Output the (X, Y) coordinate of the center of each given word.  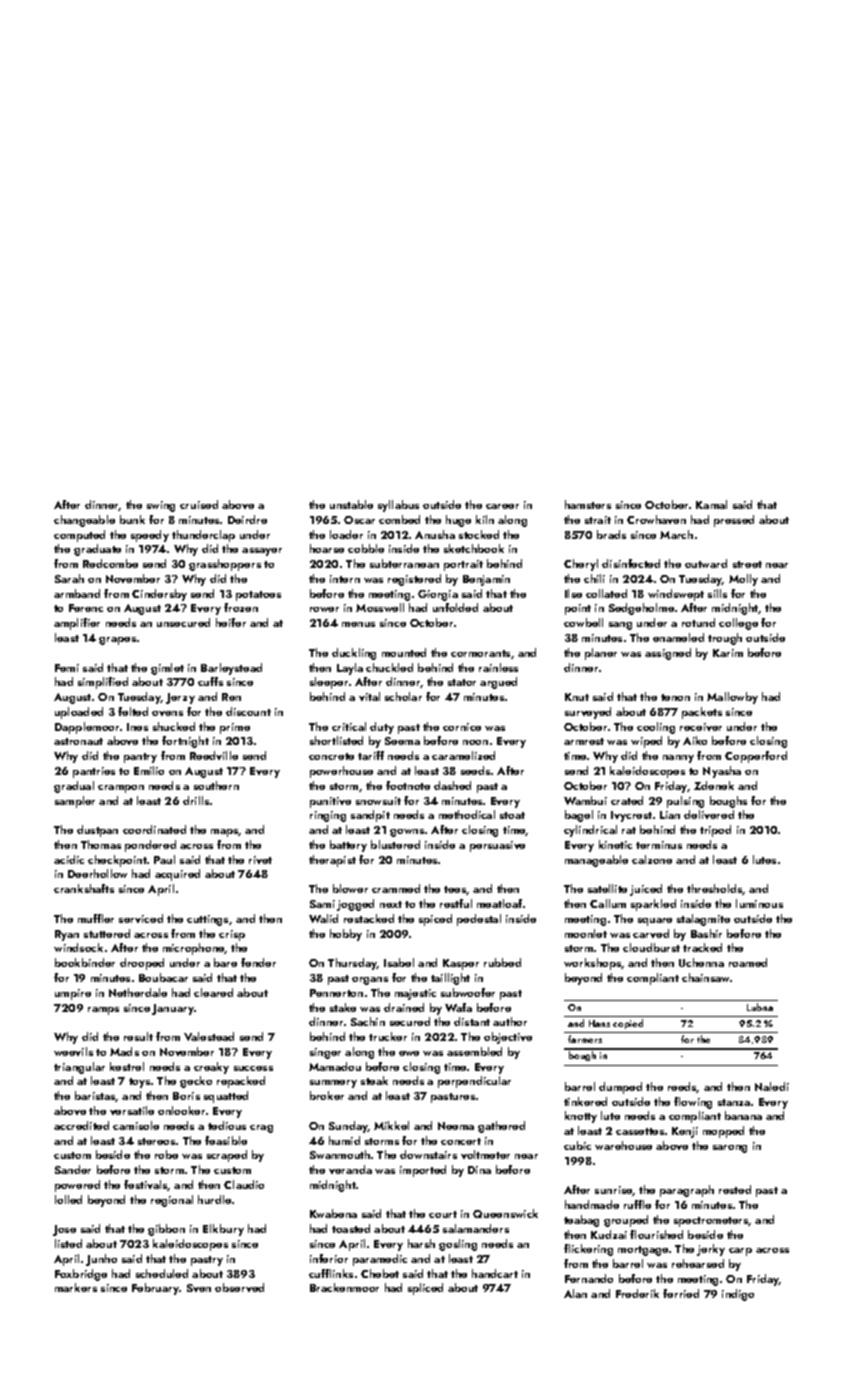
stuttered (107, 933)
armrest (584, 741)
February (156, 1289)
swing (161, 506)
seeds (475, 770)
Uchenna (701, 962)
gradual (74, 787)
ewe (409, 1053)
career (502, 506)
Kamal (711, 504)
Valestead (209, 1036)
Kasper (461, 964)
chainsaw (706, 977)
